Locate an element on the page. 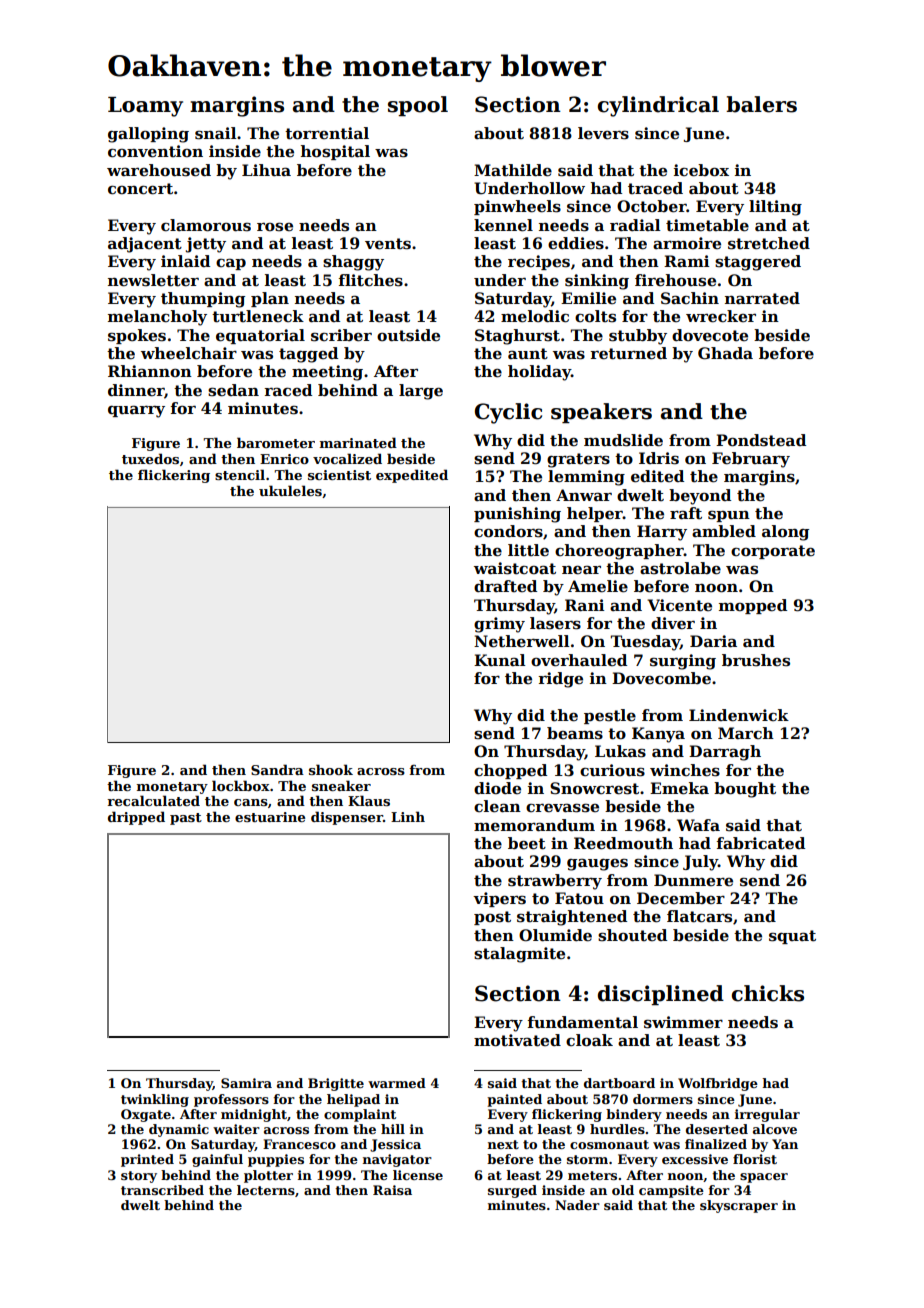 The height and width of the image is (1308, 924). Sandra is located at coordinates (277, 769).
